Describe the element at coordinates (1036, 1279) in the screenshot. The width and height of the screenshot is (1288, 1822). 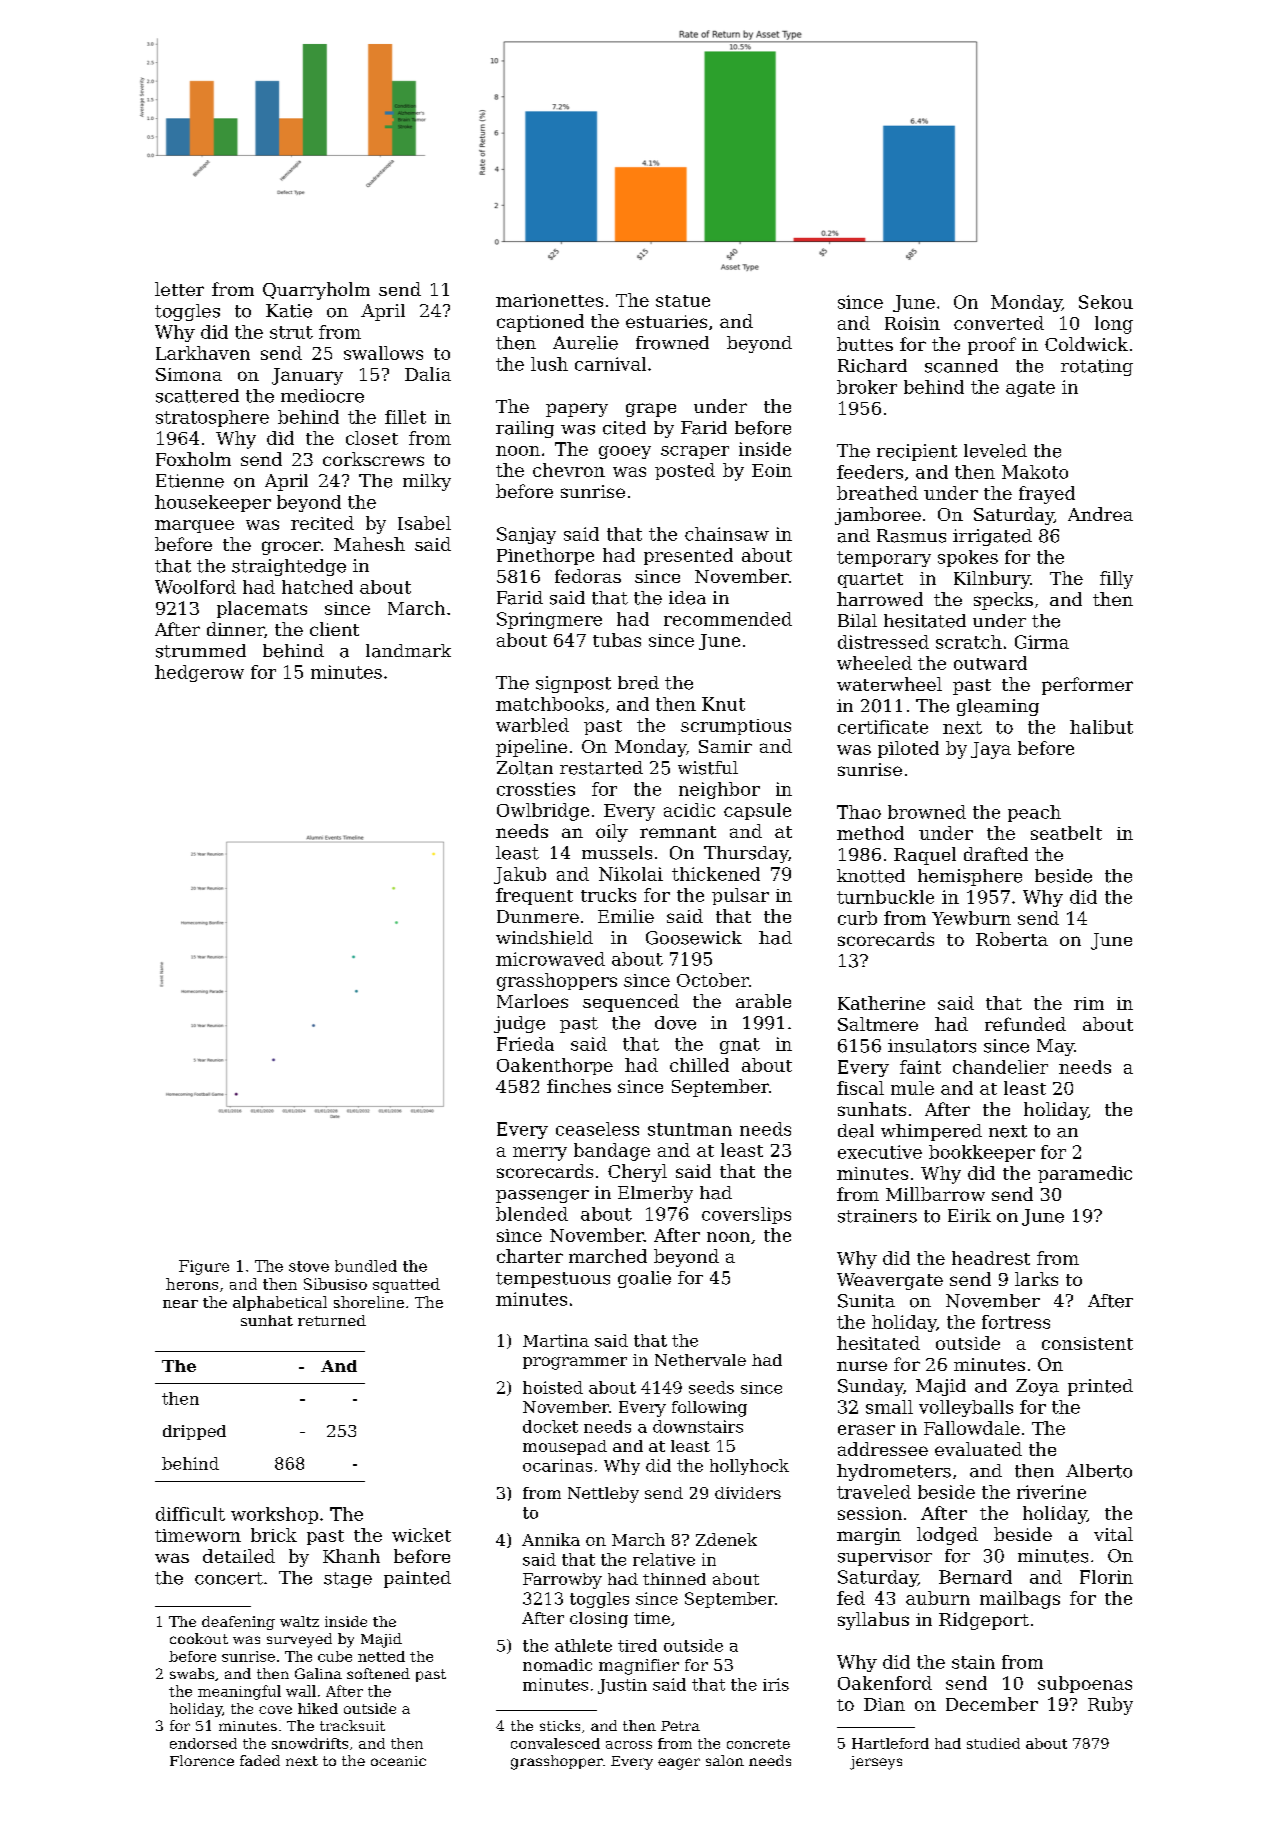
I see `larks` at that location.
